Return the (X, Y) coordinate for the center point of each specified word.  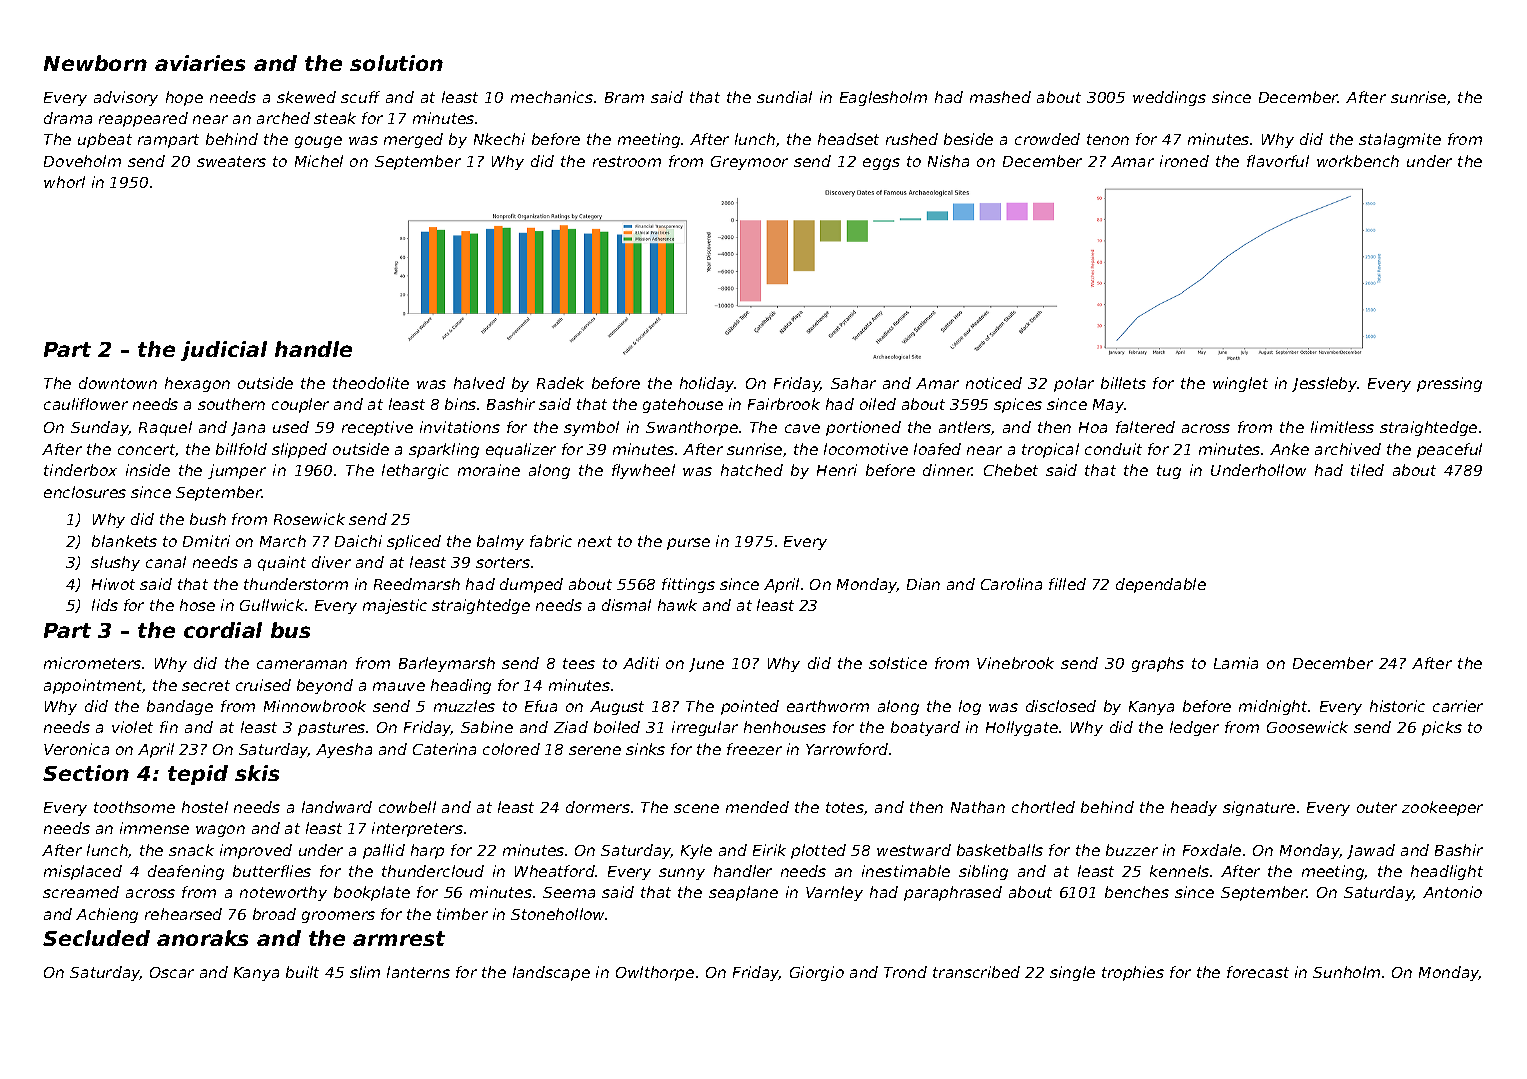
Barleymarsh (447, 664)
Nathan (978, 807)
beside (968, 139)
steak (335, 118)
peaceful (1449, 450)
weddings (1169, 98)
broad (274, 914)
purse (688, 544)
